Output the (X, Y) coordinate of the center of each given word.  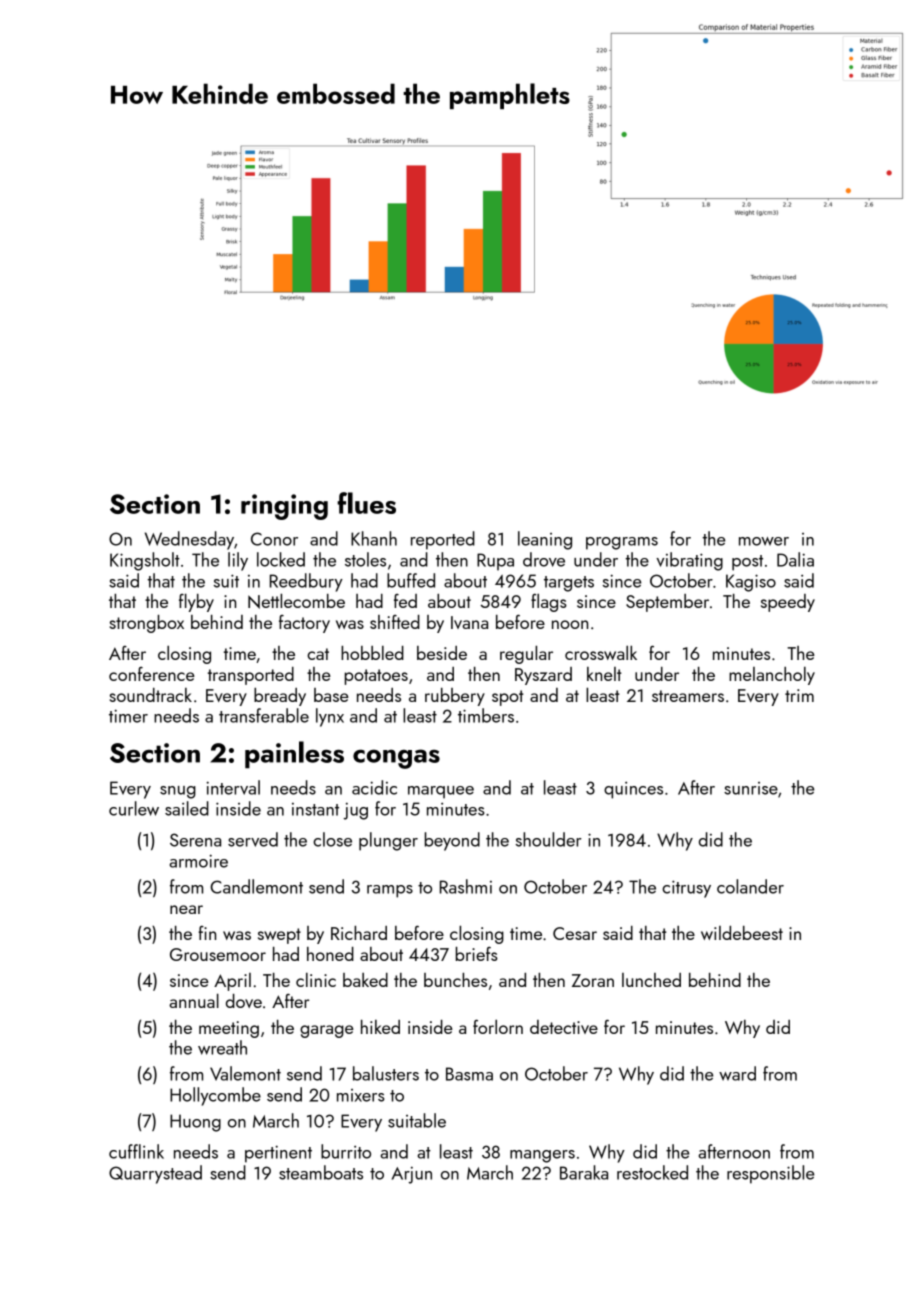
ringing (284, 507)
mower (764, 541)
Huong (195, 1123)
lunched (651, 980)
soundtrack (151, 695)
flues (366, 503)
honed (330, 954)
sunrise (751, 788)
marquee (441, 792)
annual (194, 1000)
